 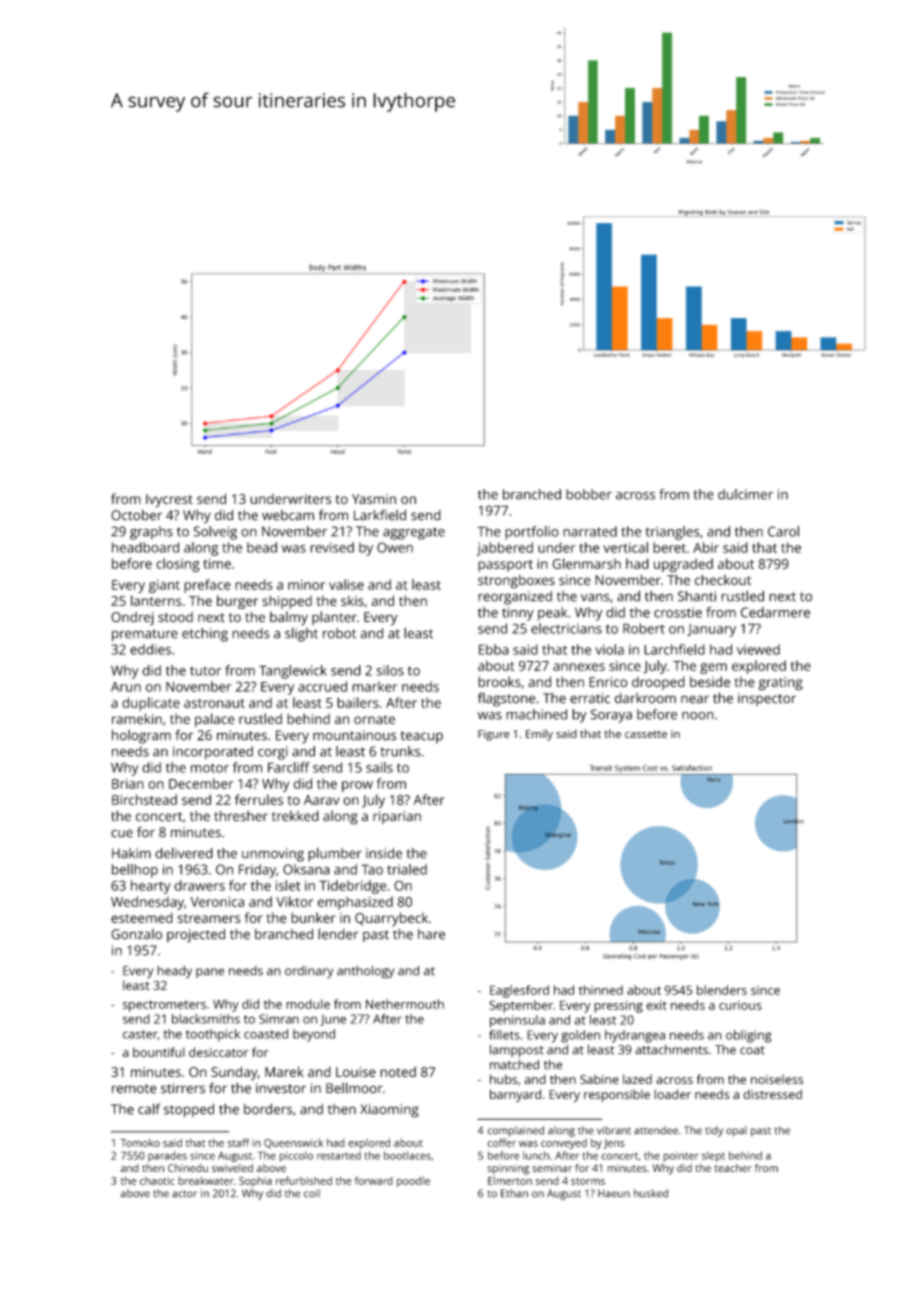 I want to click on hearty, so click(x=151, y=887).
